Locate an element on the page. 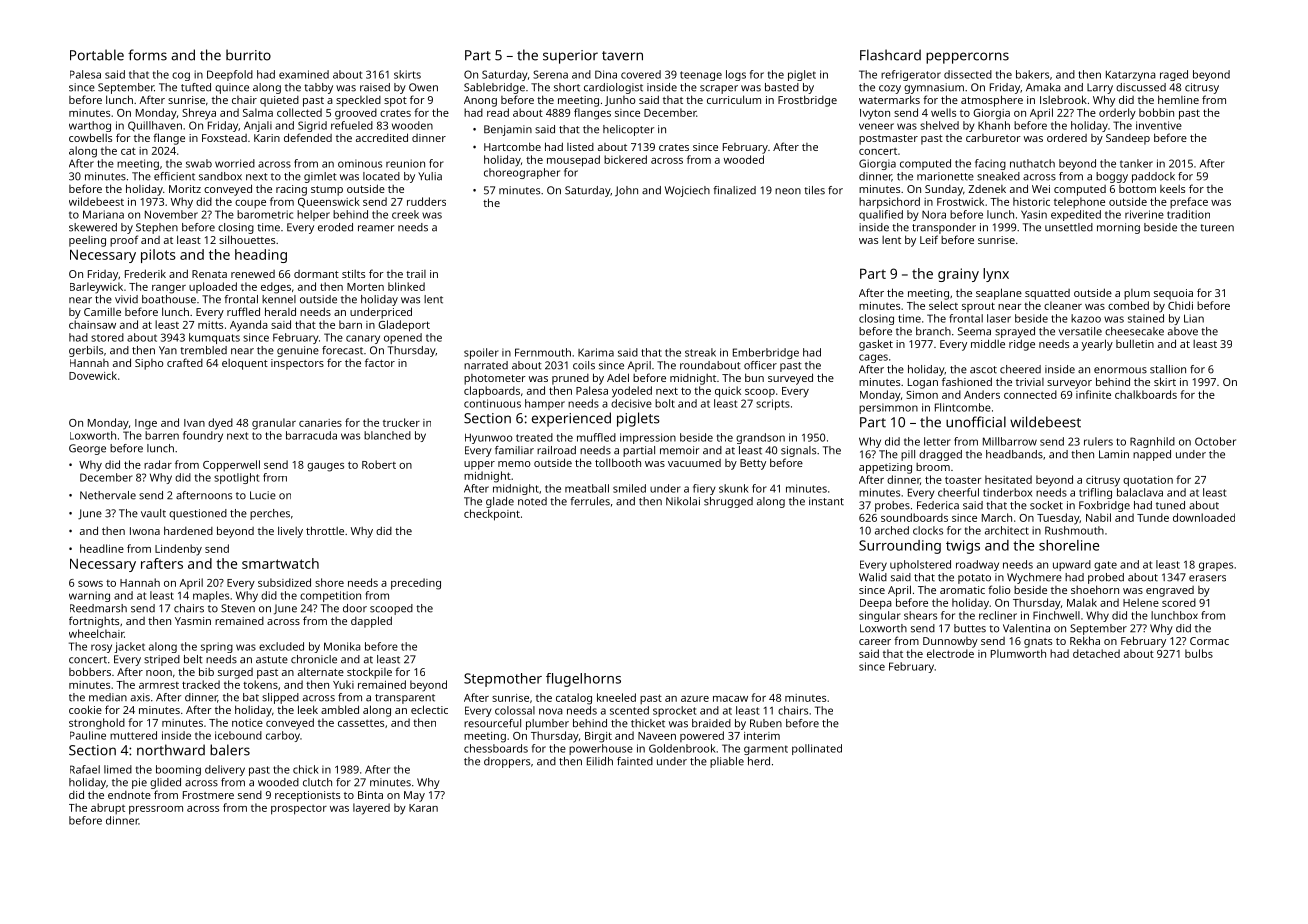 The width and height of the document is (1308, 924). October is located at coordinates (1215, 441).
